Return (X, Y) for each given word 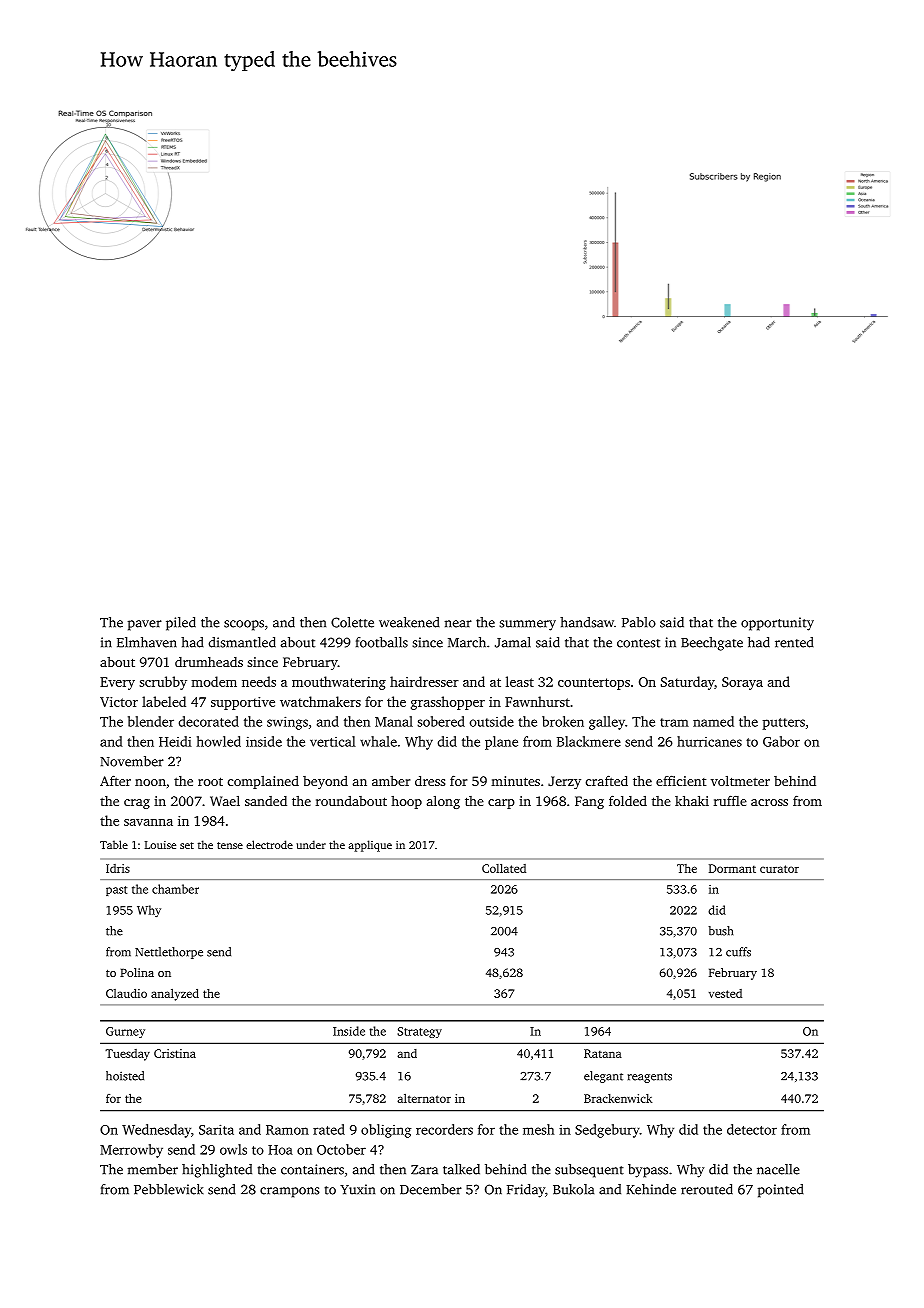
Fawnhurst (537, 701)
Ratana (603, 1053)
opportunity (777, 624)
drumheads (209, 662)
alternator (424, 1098)
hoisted (125, 1076)
